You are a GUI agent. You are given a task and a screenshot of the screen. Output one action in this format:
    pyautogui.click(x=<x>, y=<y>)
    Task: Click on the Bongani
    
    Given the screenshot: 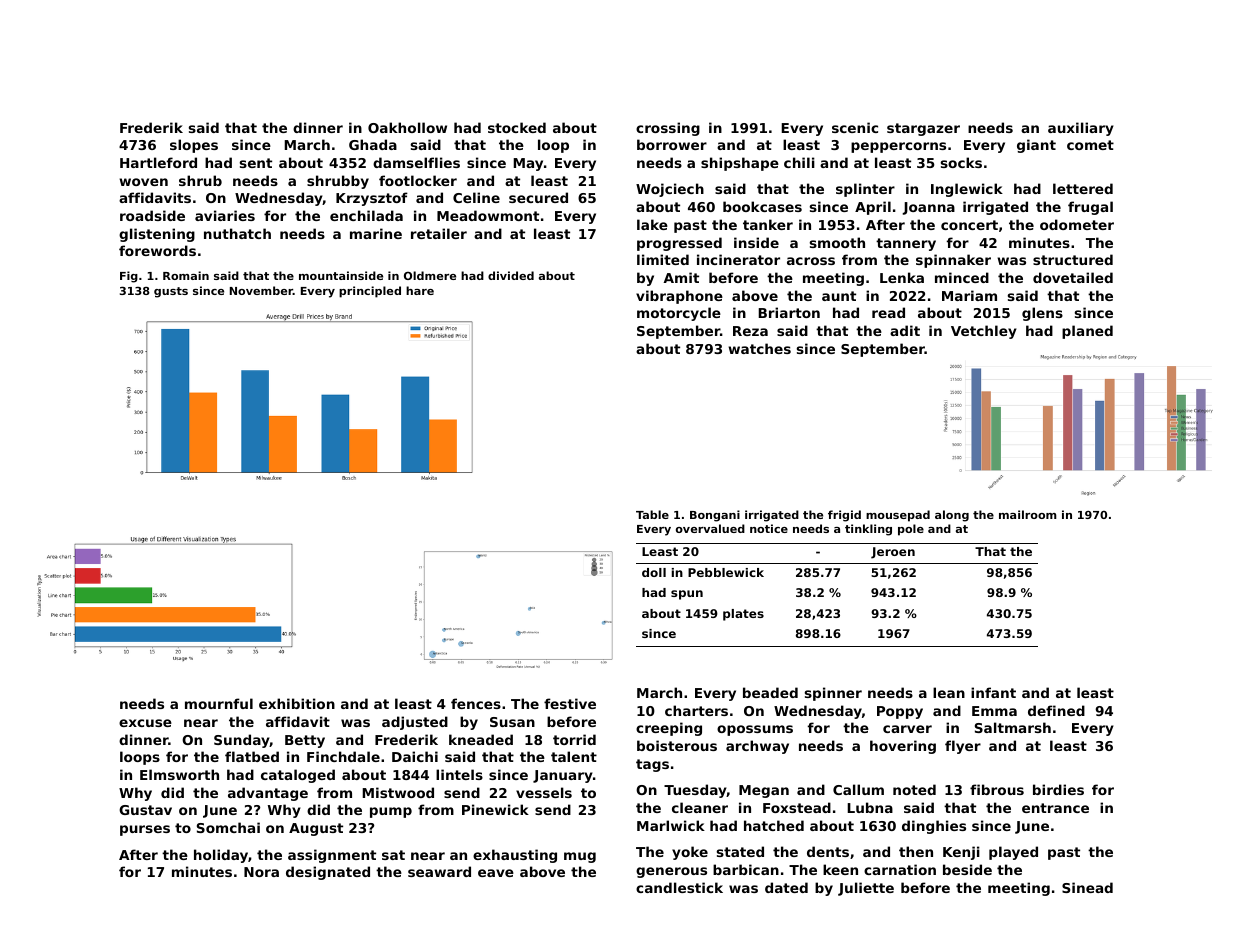 What is the action you would take?
    pyautogui.click(x=715, y=516)
